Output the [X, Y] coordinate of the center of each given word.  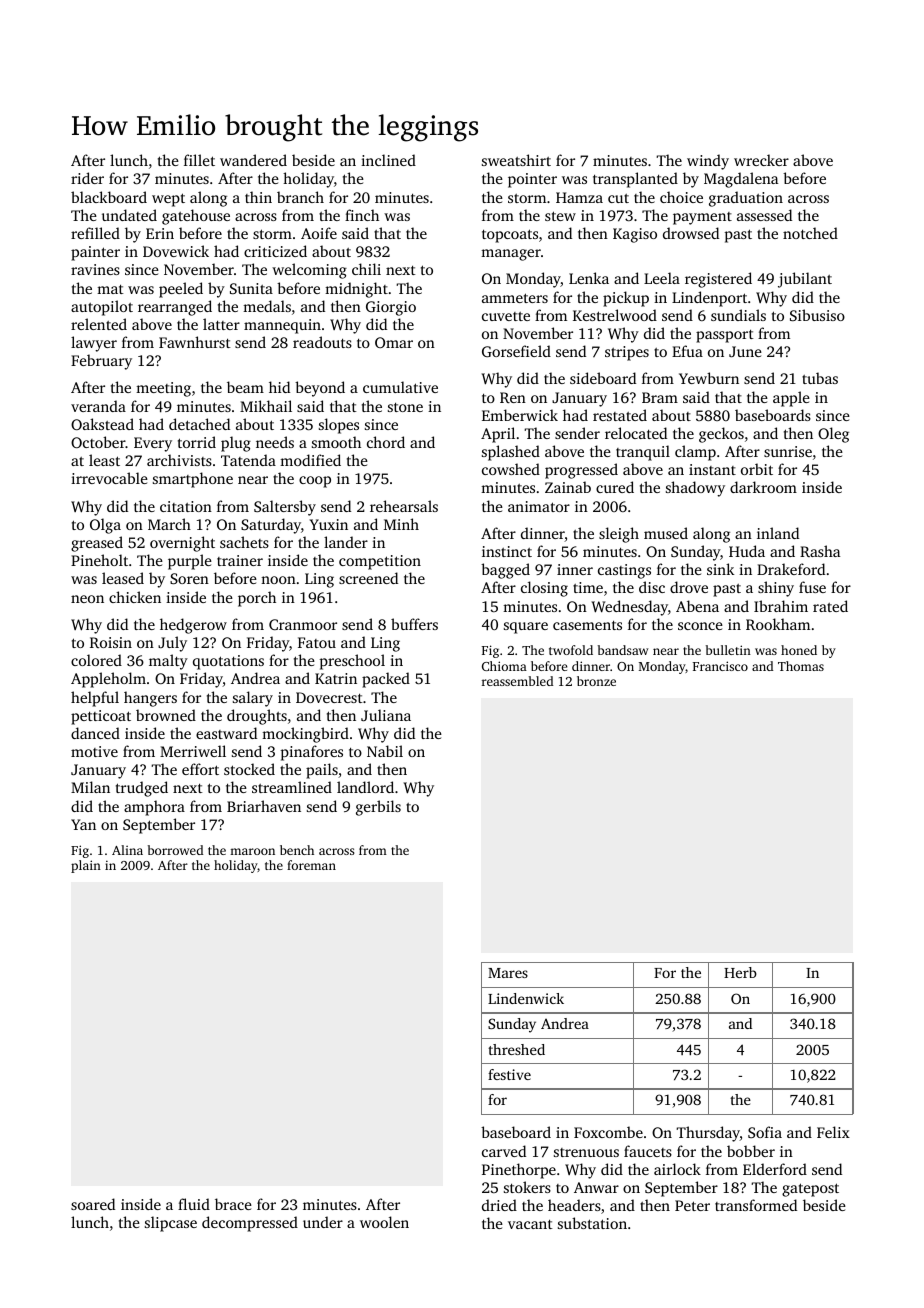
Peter [692, 1205]
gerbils [378, 808]
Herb [740, 972]
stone [405, 407]
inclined [388, 160]
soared [93, 1204]
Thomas [801, 666]
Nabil [385, 751]
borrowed [175, 850]
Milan [90, 787]
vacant [530, 1224]
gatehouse [196, 217]
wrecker [761, 160]
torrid [197, 442]
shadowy [695, 489]
